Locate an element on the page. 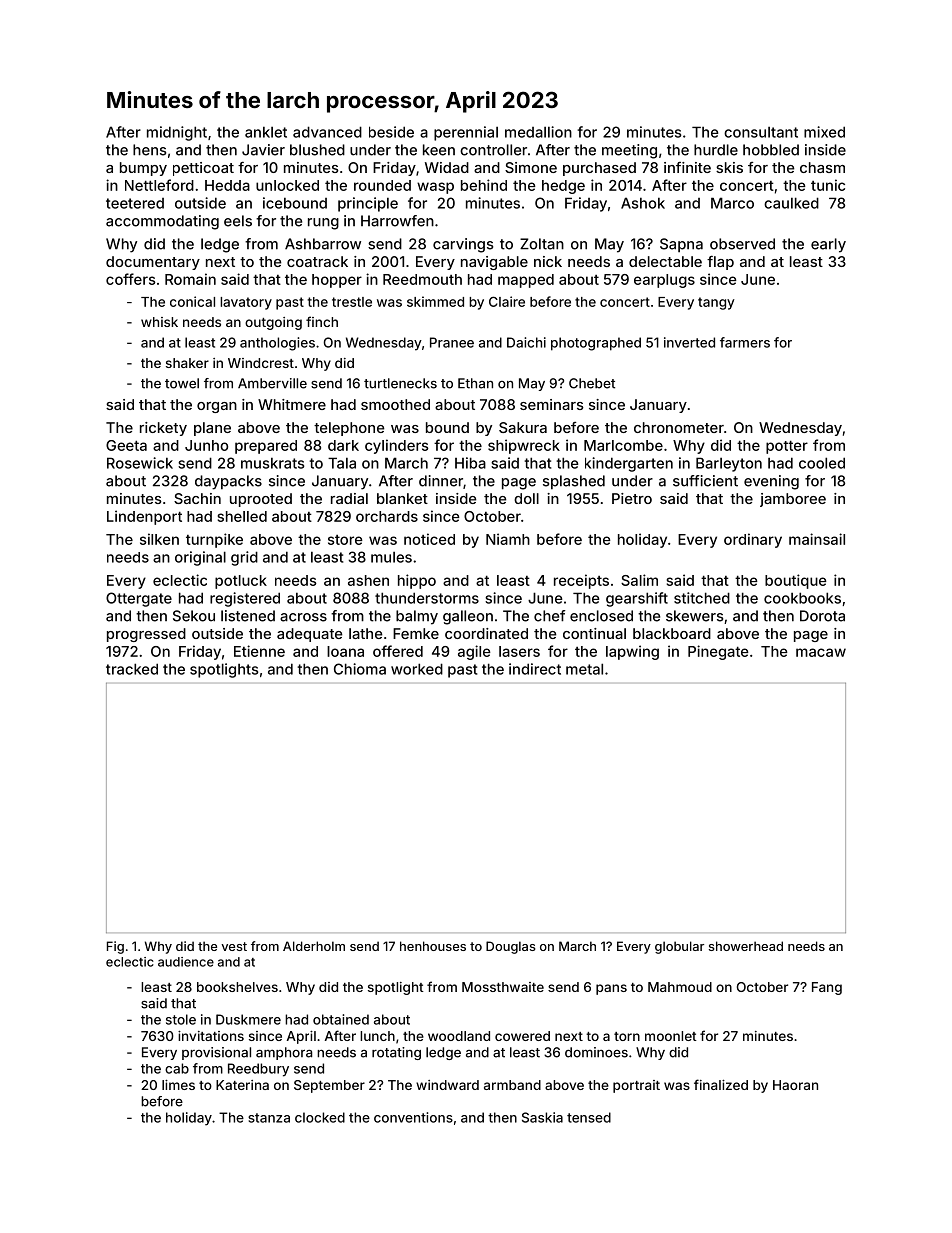  macaw is located at coordinates (821, 652).
